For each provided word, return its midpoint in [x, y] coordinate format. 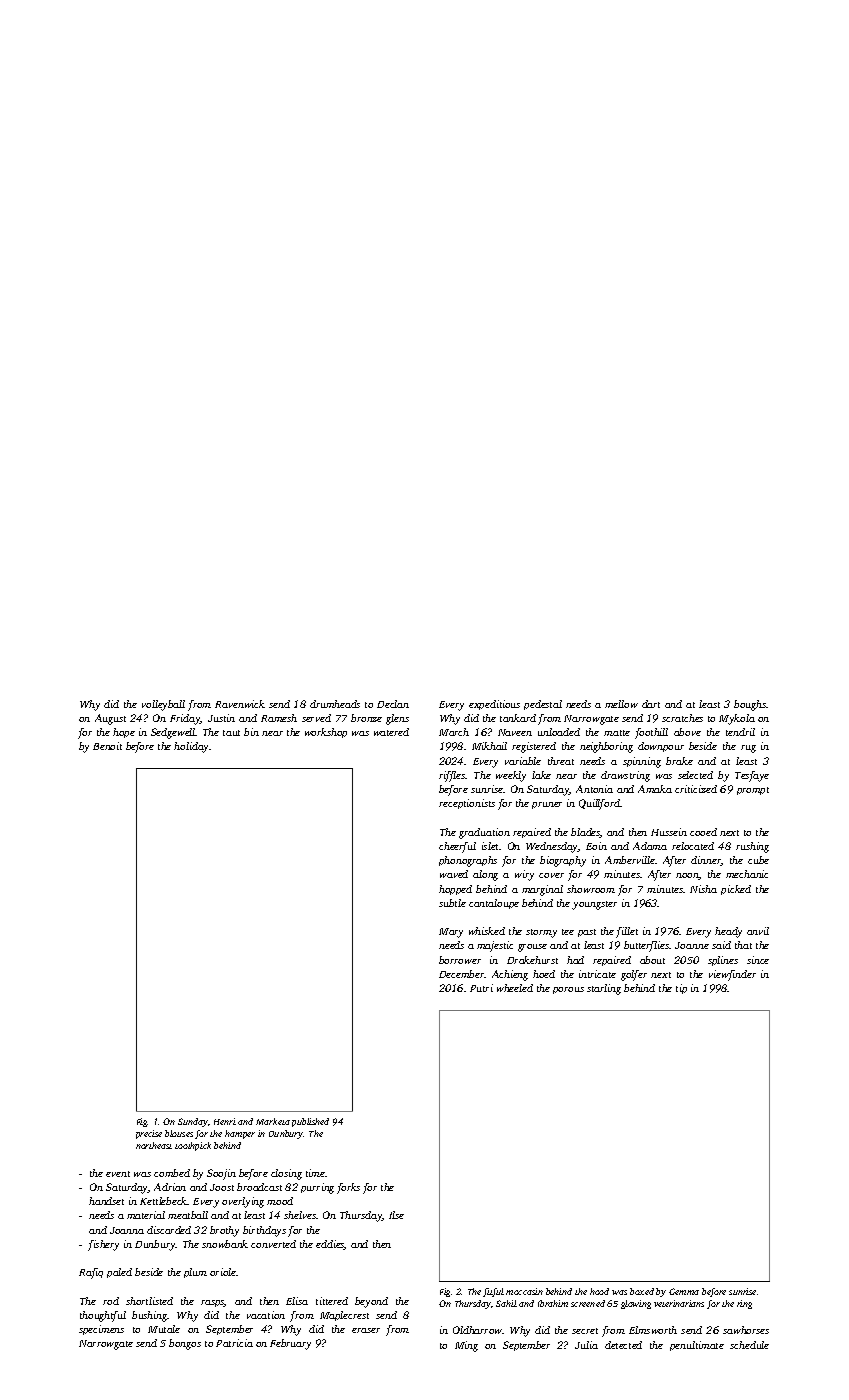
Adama [650, 846]
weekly [511, 776]
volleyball [163, 705]
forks [348, 1188]
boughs [750, 705]
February [290, 1344]
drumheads [335, 704]
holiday [192, 747]
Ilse [396, 1215]
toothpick [193, 1146]
